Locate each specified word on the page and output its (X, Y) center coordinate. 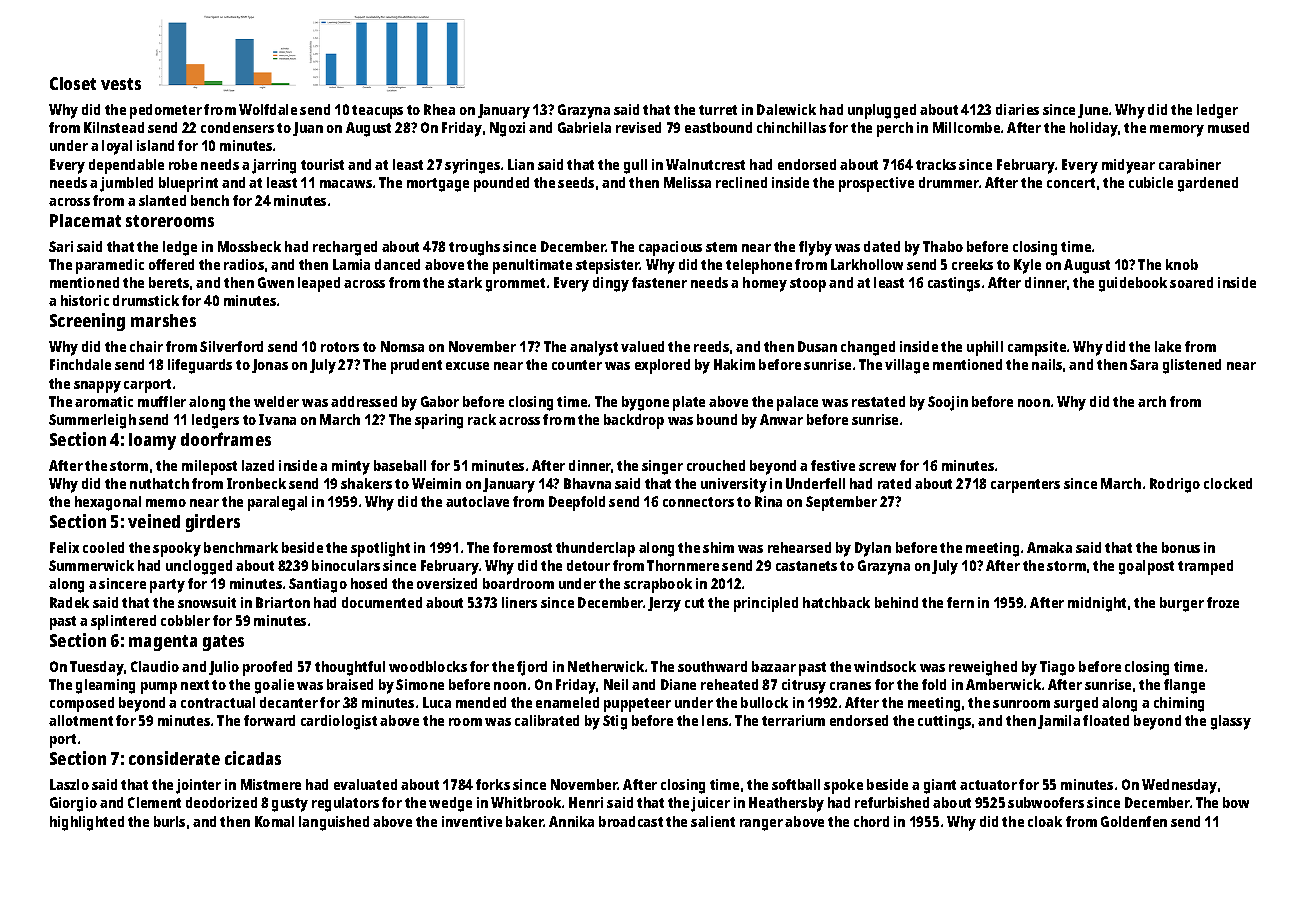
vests (121, 84)
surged (1076, 704)
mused (1228, 127)
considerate (174, 758)
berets (169, 282)
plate (689, 403)
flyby (815, 248)
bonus (1181, 547)
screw (877, 467)
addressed (364, 401)
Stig (615, 722)
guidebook (1133, 284)
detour (588, 565)
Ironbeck (256, 483)
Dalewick (786, 109)
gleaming (105, 686)
